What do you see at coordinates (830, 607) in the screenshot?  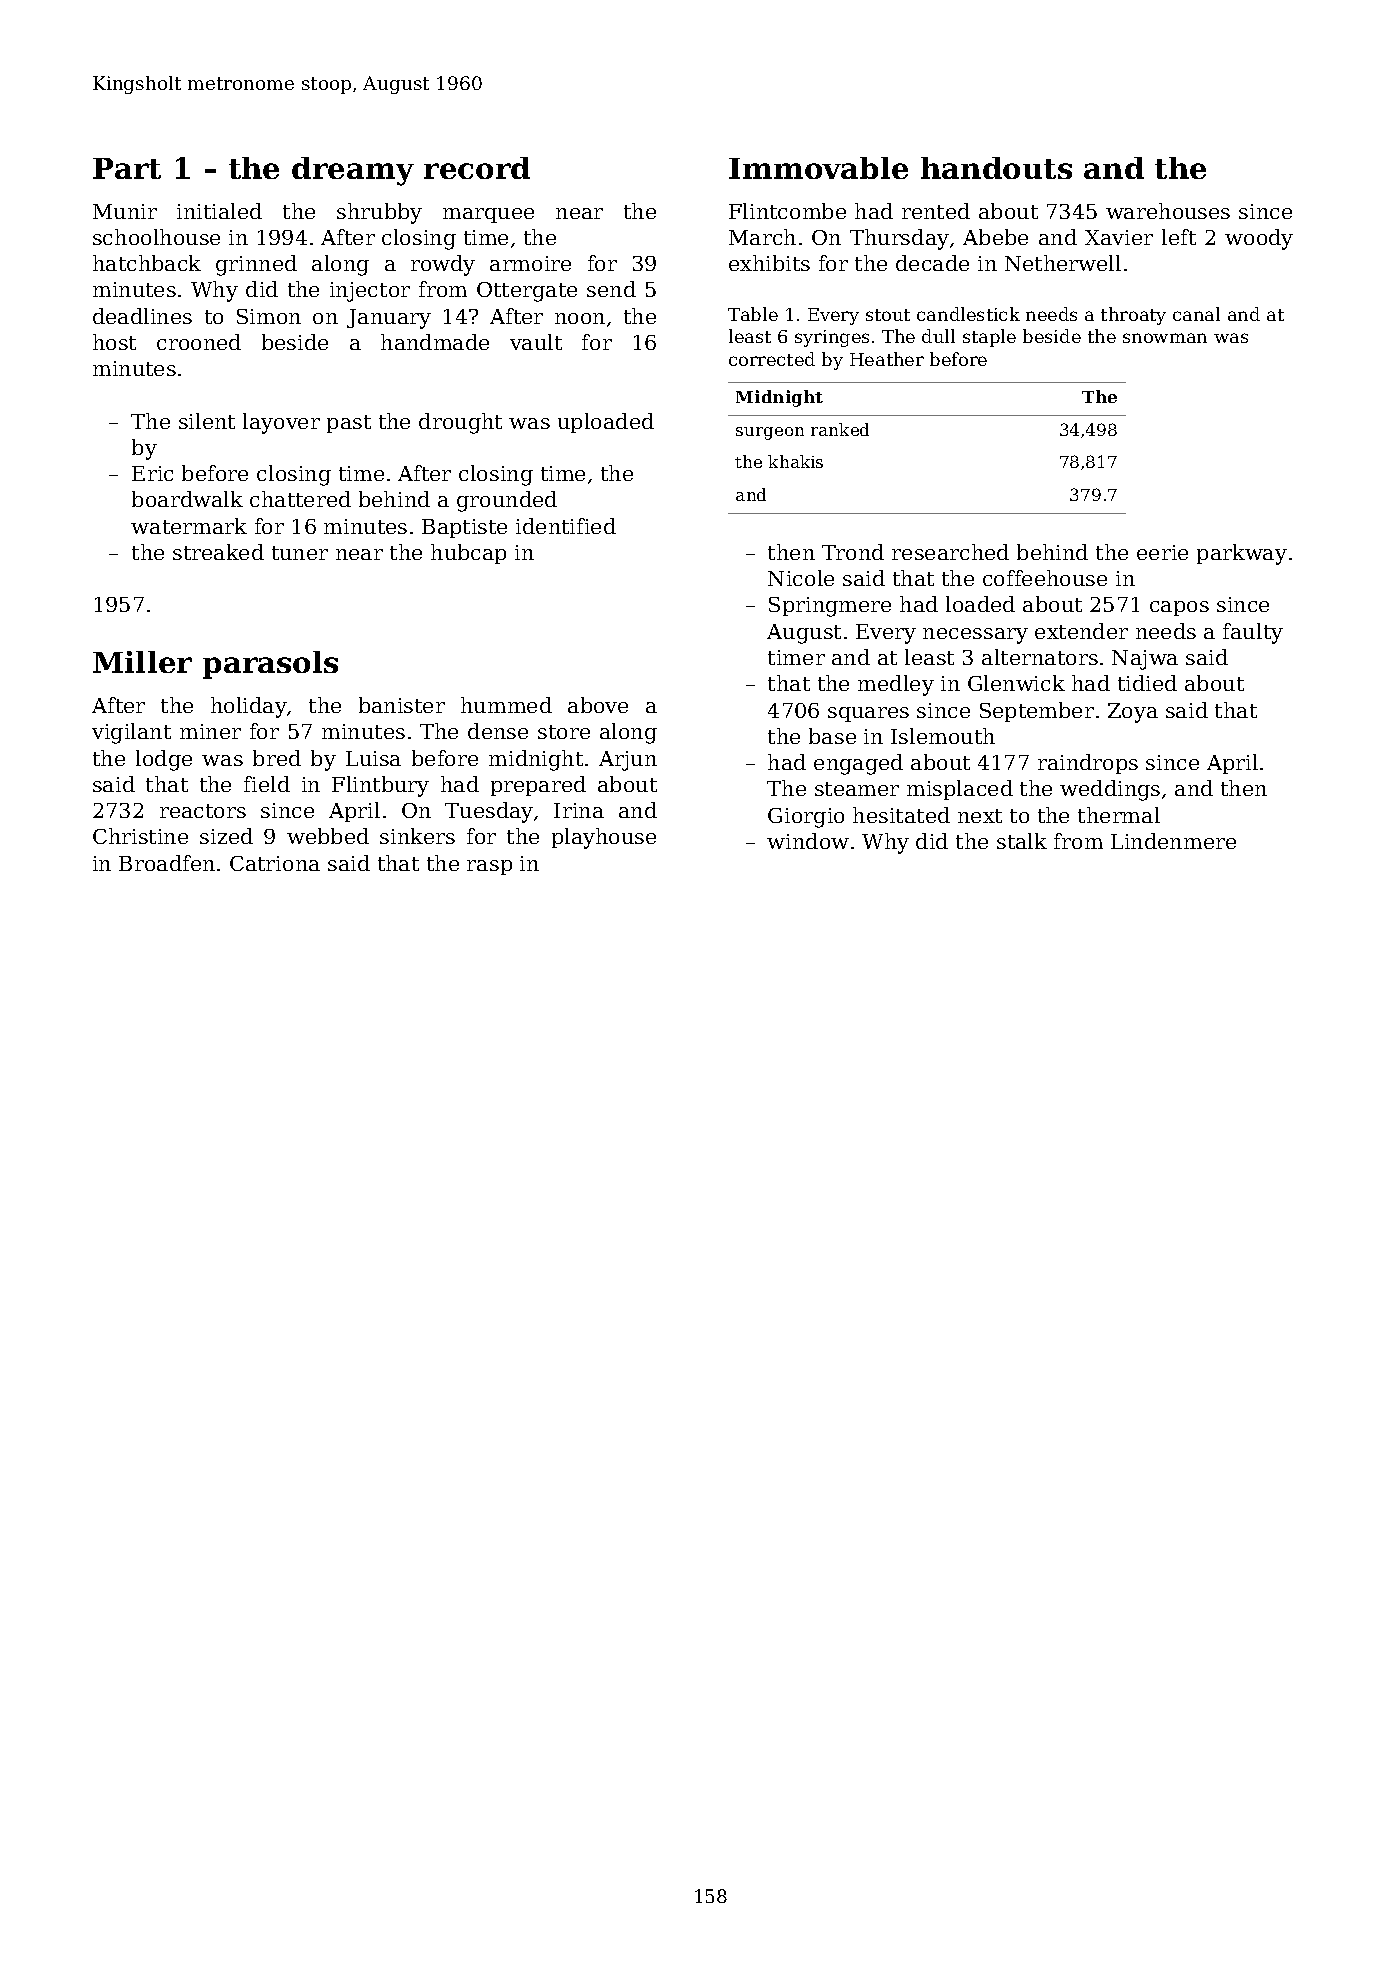 I see `Springmere` at bounding box center [830, 607].
